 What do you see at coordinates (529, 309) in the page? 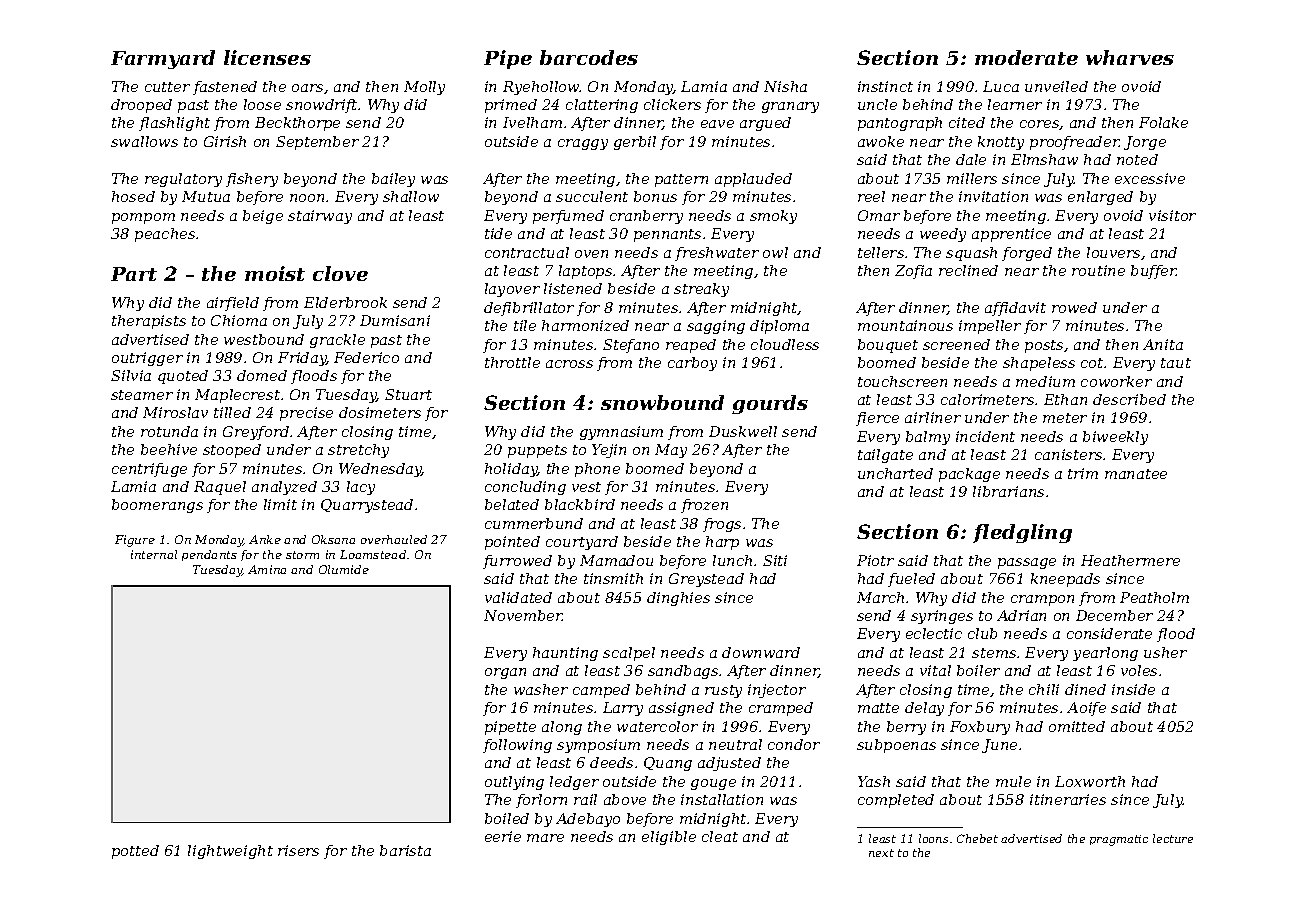
I see `defibrillator` at bounding box center [529, 309].
